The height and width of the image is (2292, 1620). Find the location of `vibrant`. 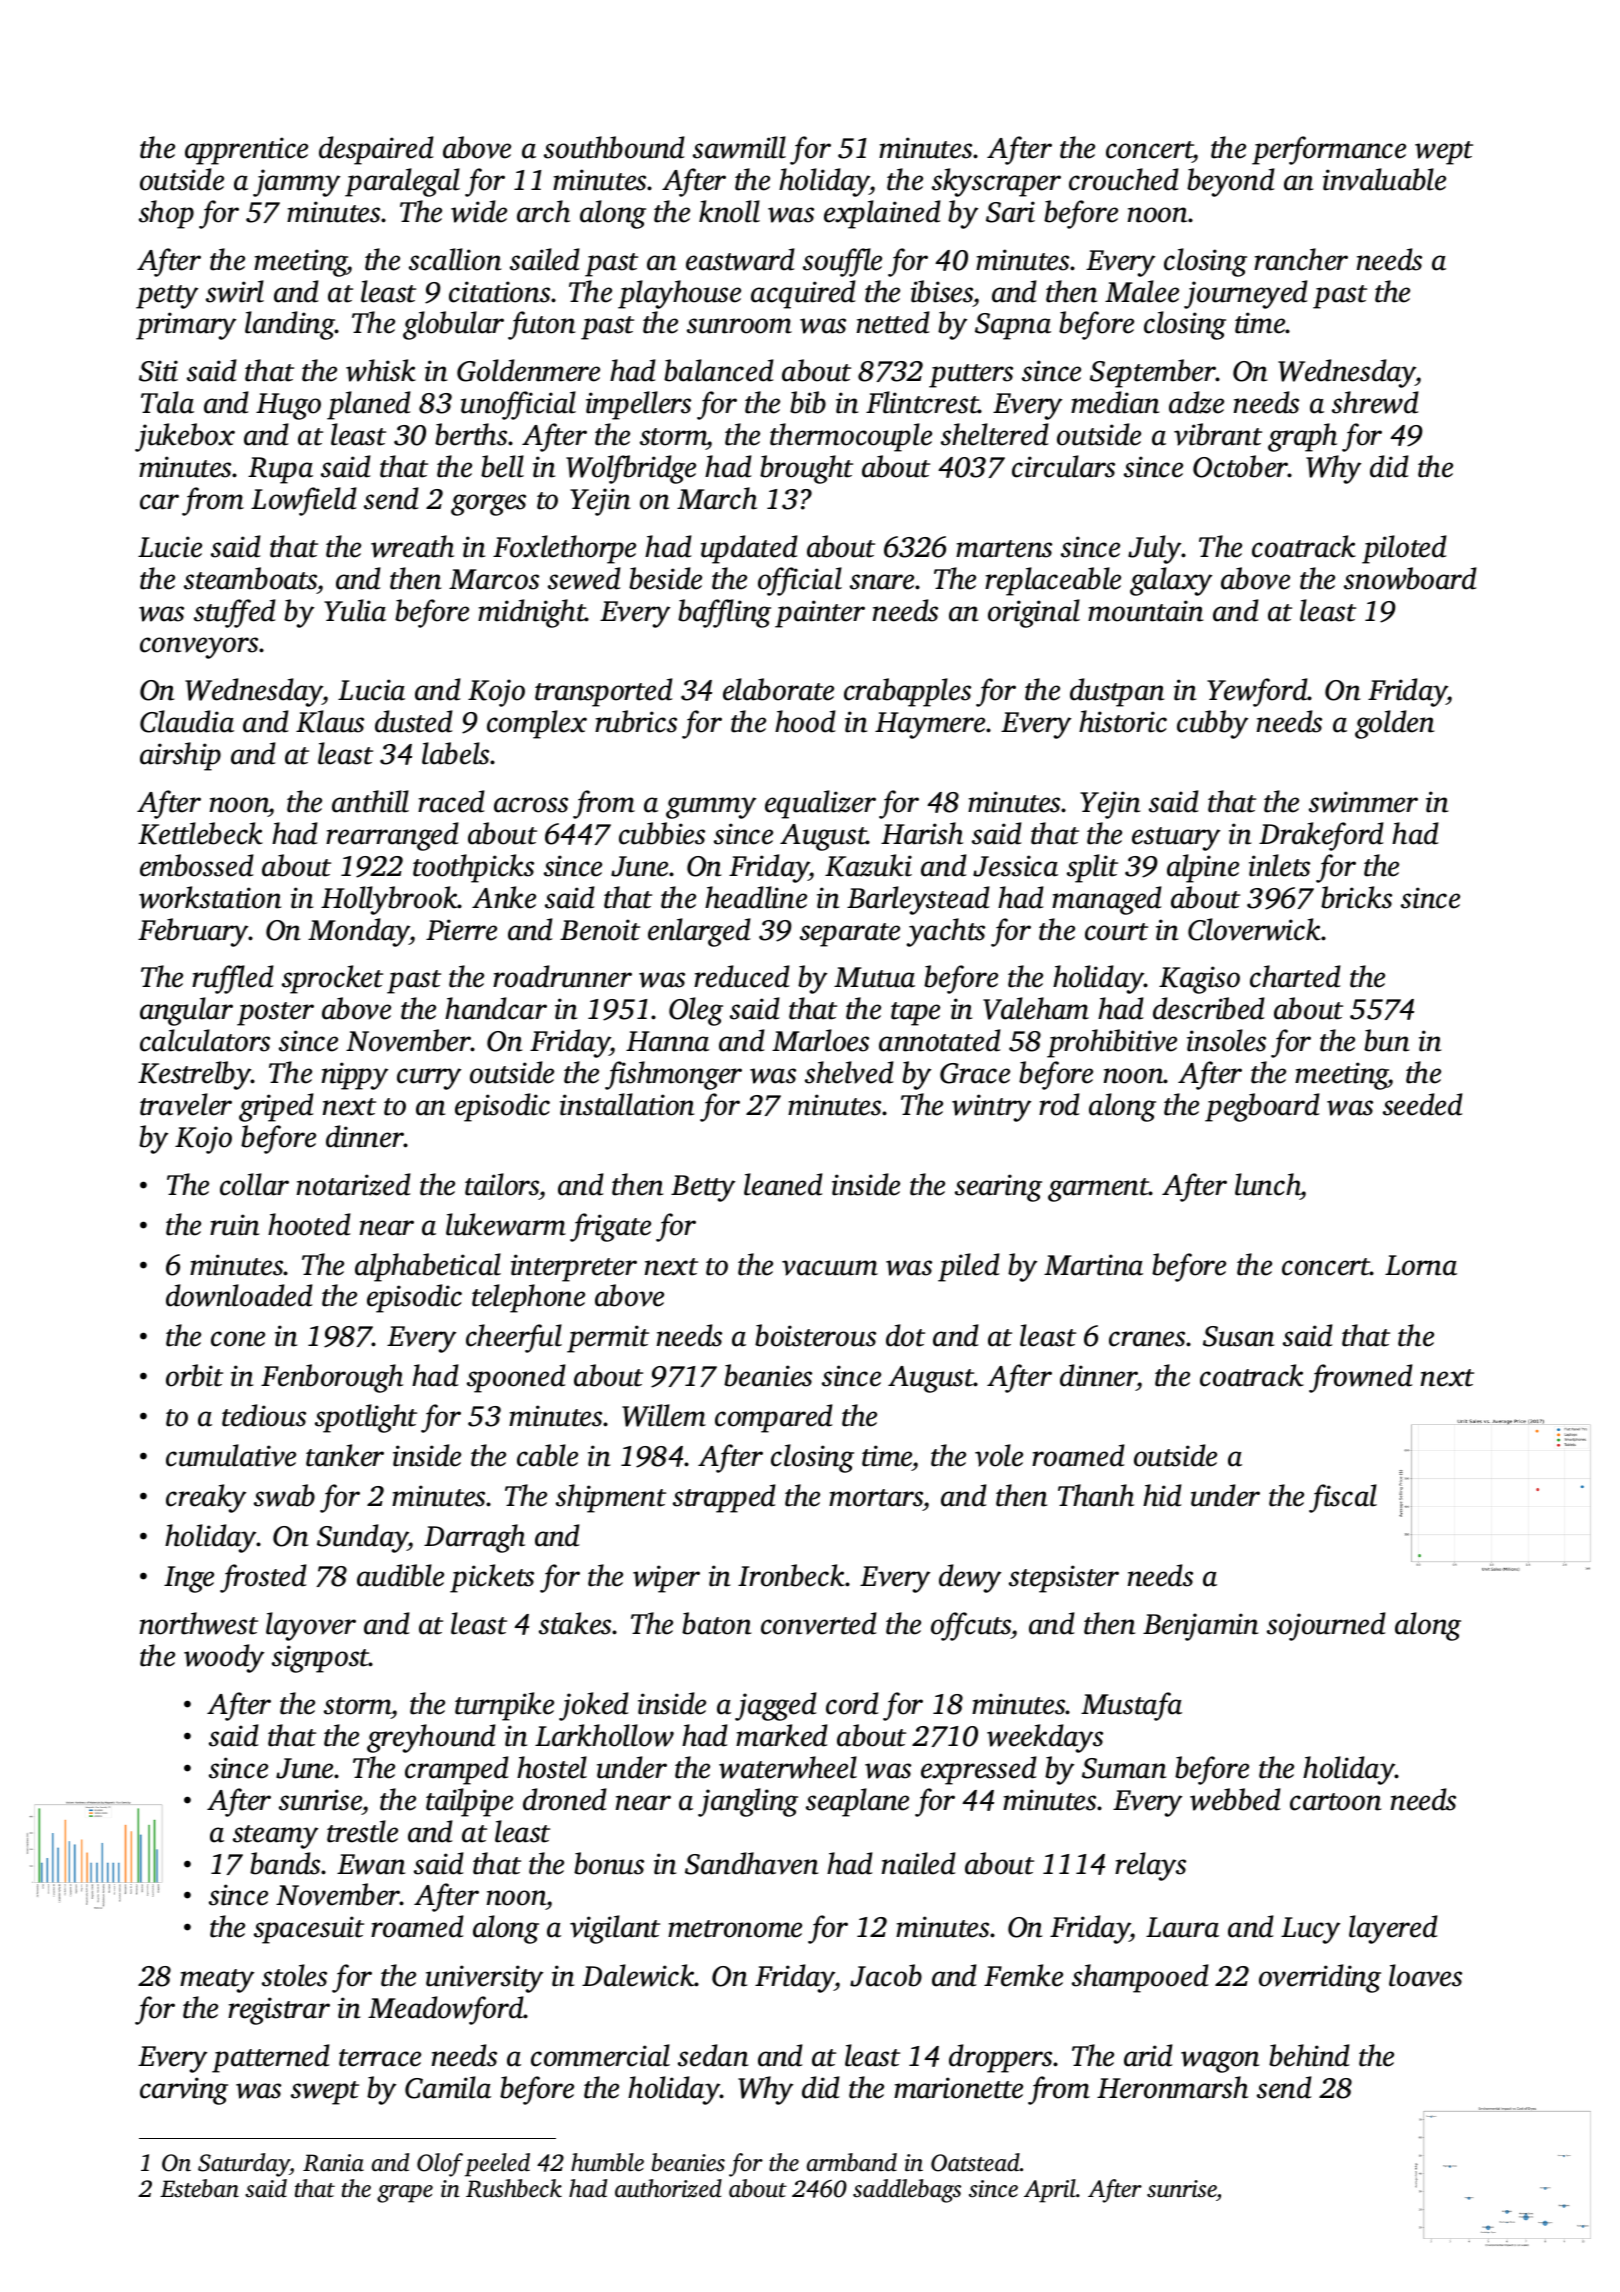

vibrant is located at coordinates (1218, 434).
